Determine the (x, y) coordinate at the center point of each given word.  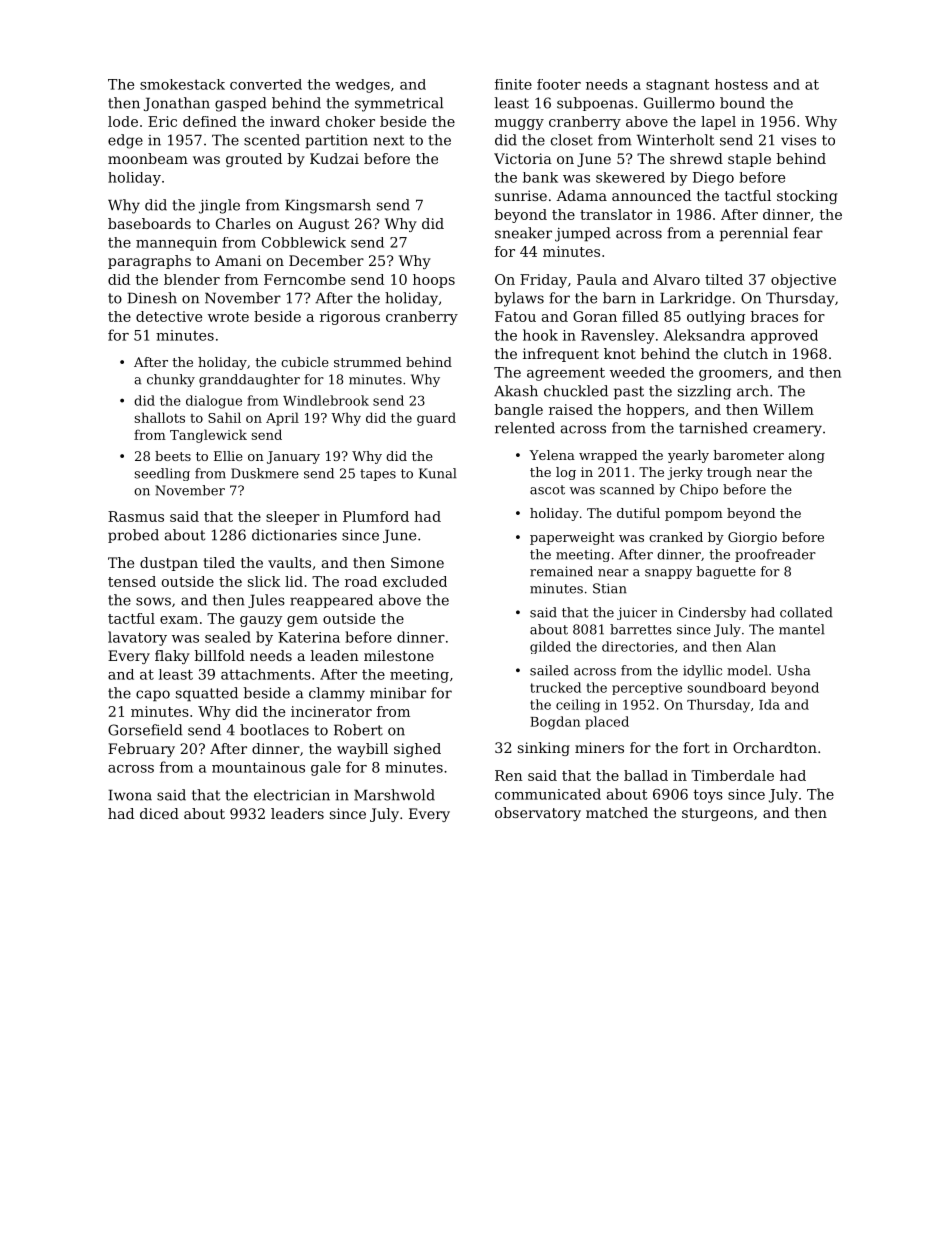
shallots (159, 417)
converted (266, 84)
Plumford (376, 516)
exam (179, 620)
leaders (297, 813)
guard (436, 419)
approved (784, 336)
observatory (538, 814)
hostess (741, 84)
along (806, 456)
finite (513, 84)
